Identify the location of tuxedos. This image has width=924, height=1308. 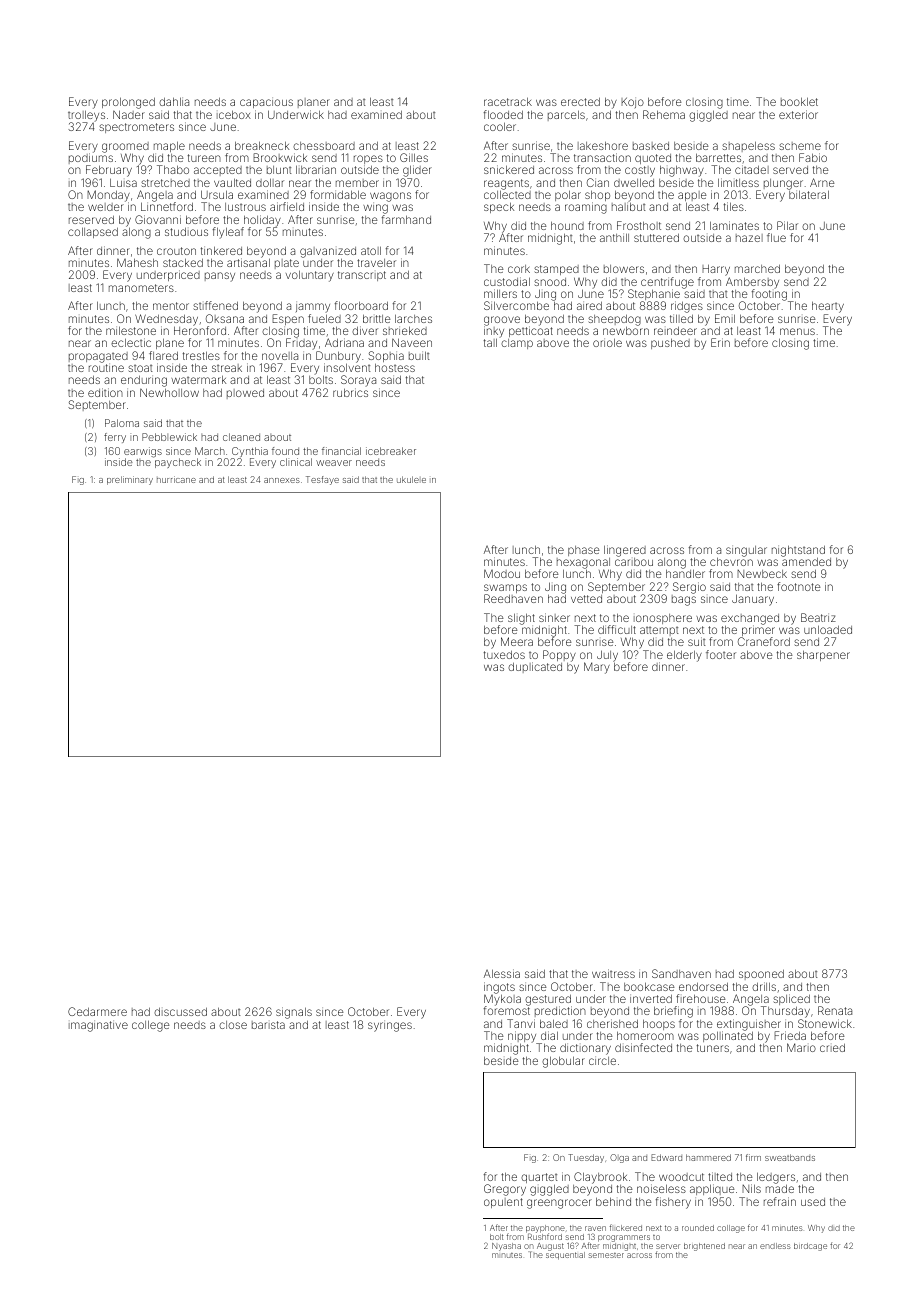
(504, 655).
